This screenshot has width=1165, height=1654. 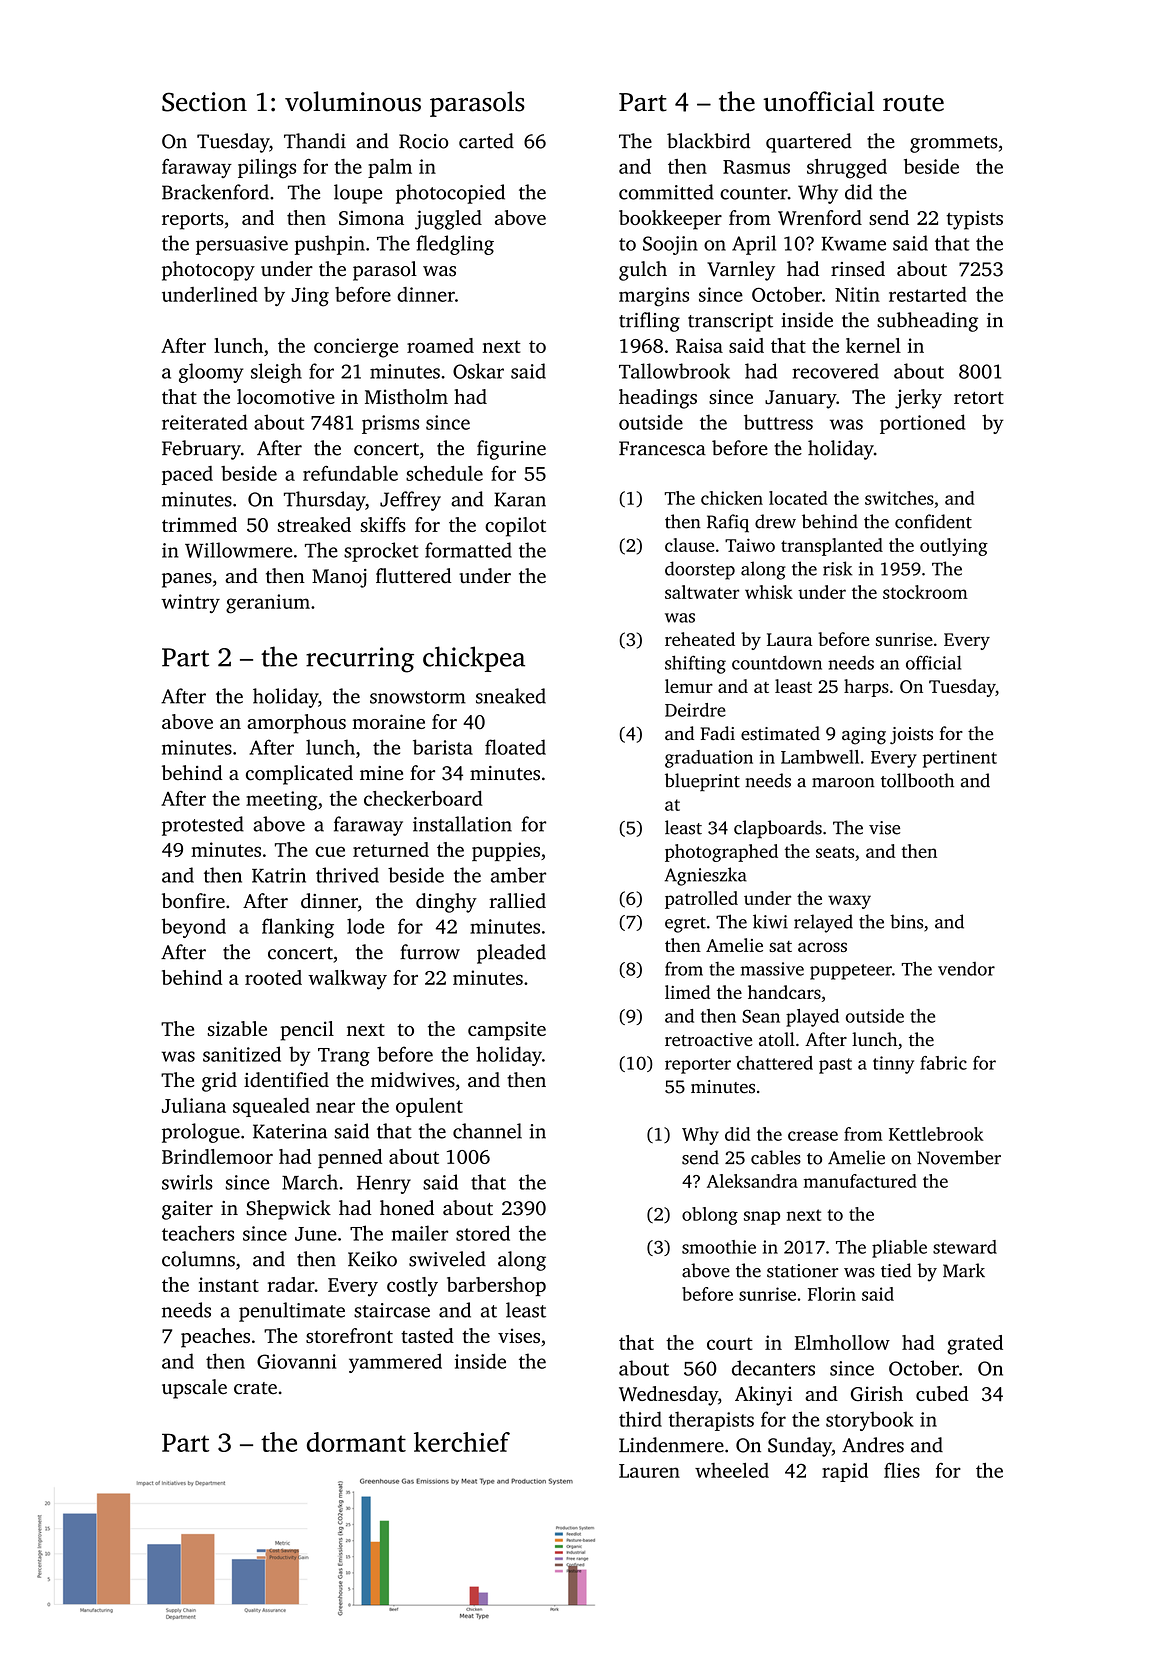 What do you see at coordinates (917, 780) in the screenshot?
I see `tollbooth` at bounding box center [917, 780].
